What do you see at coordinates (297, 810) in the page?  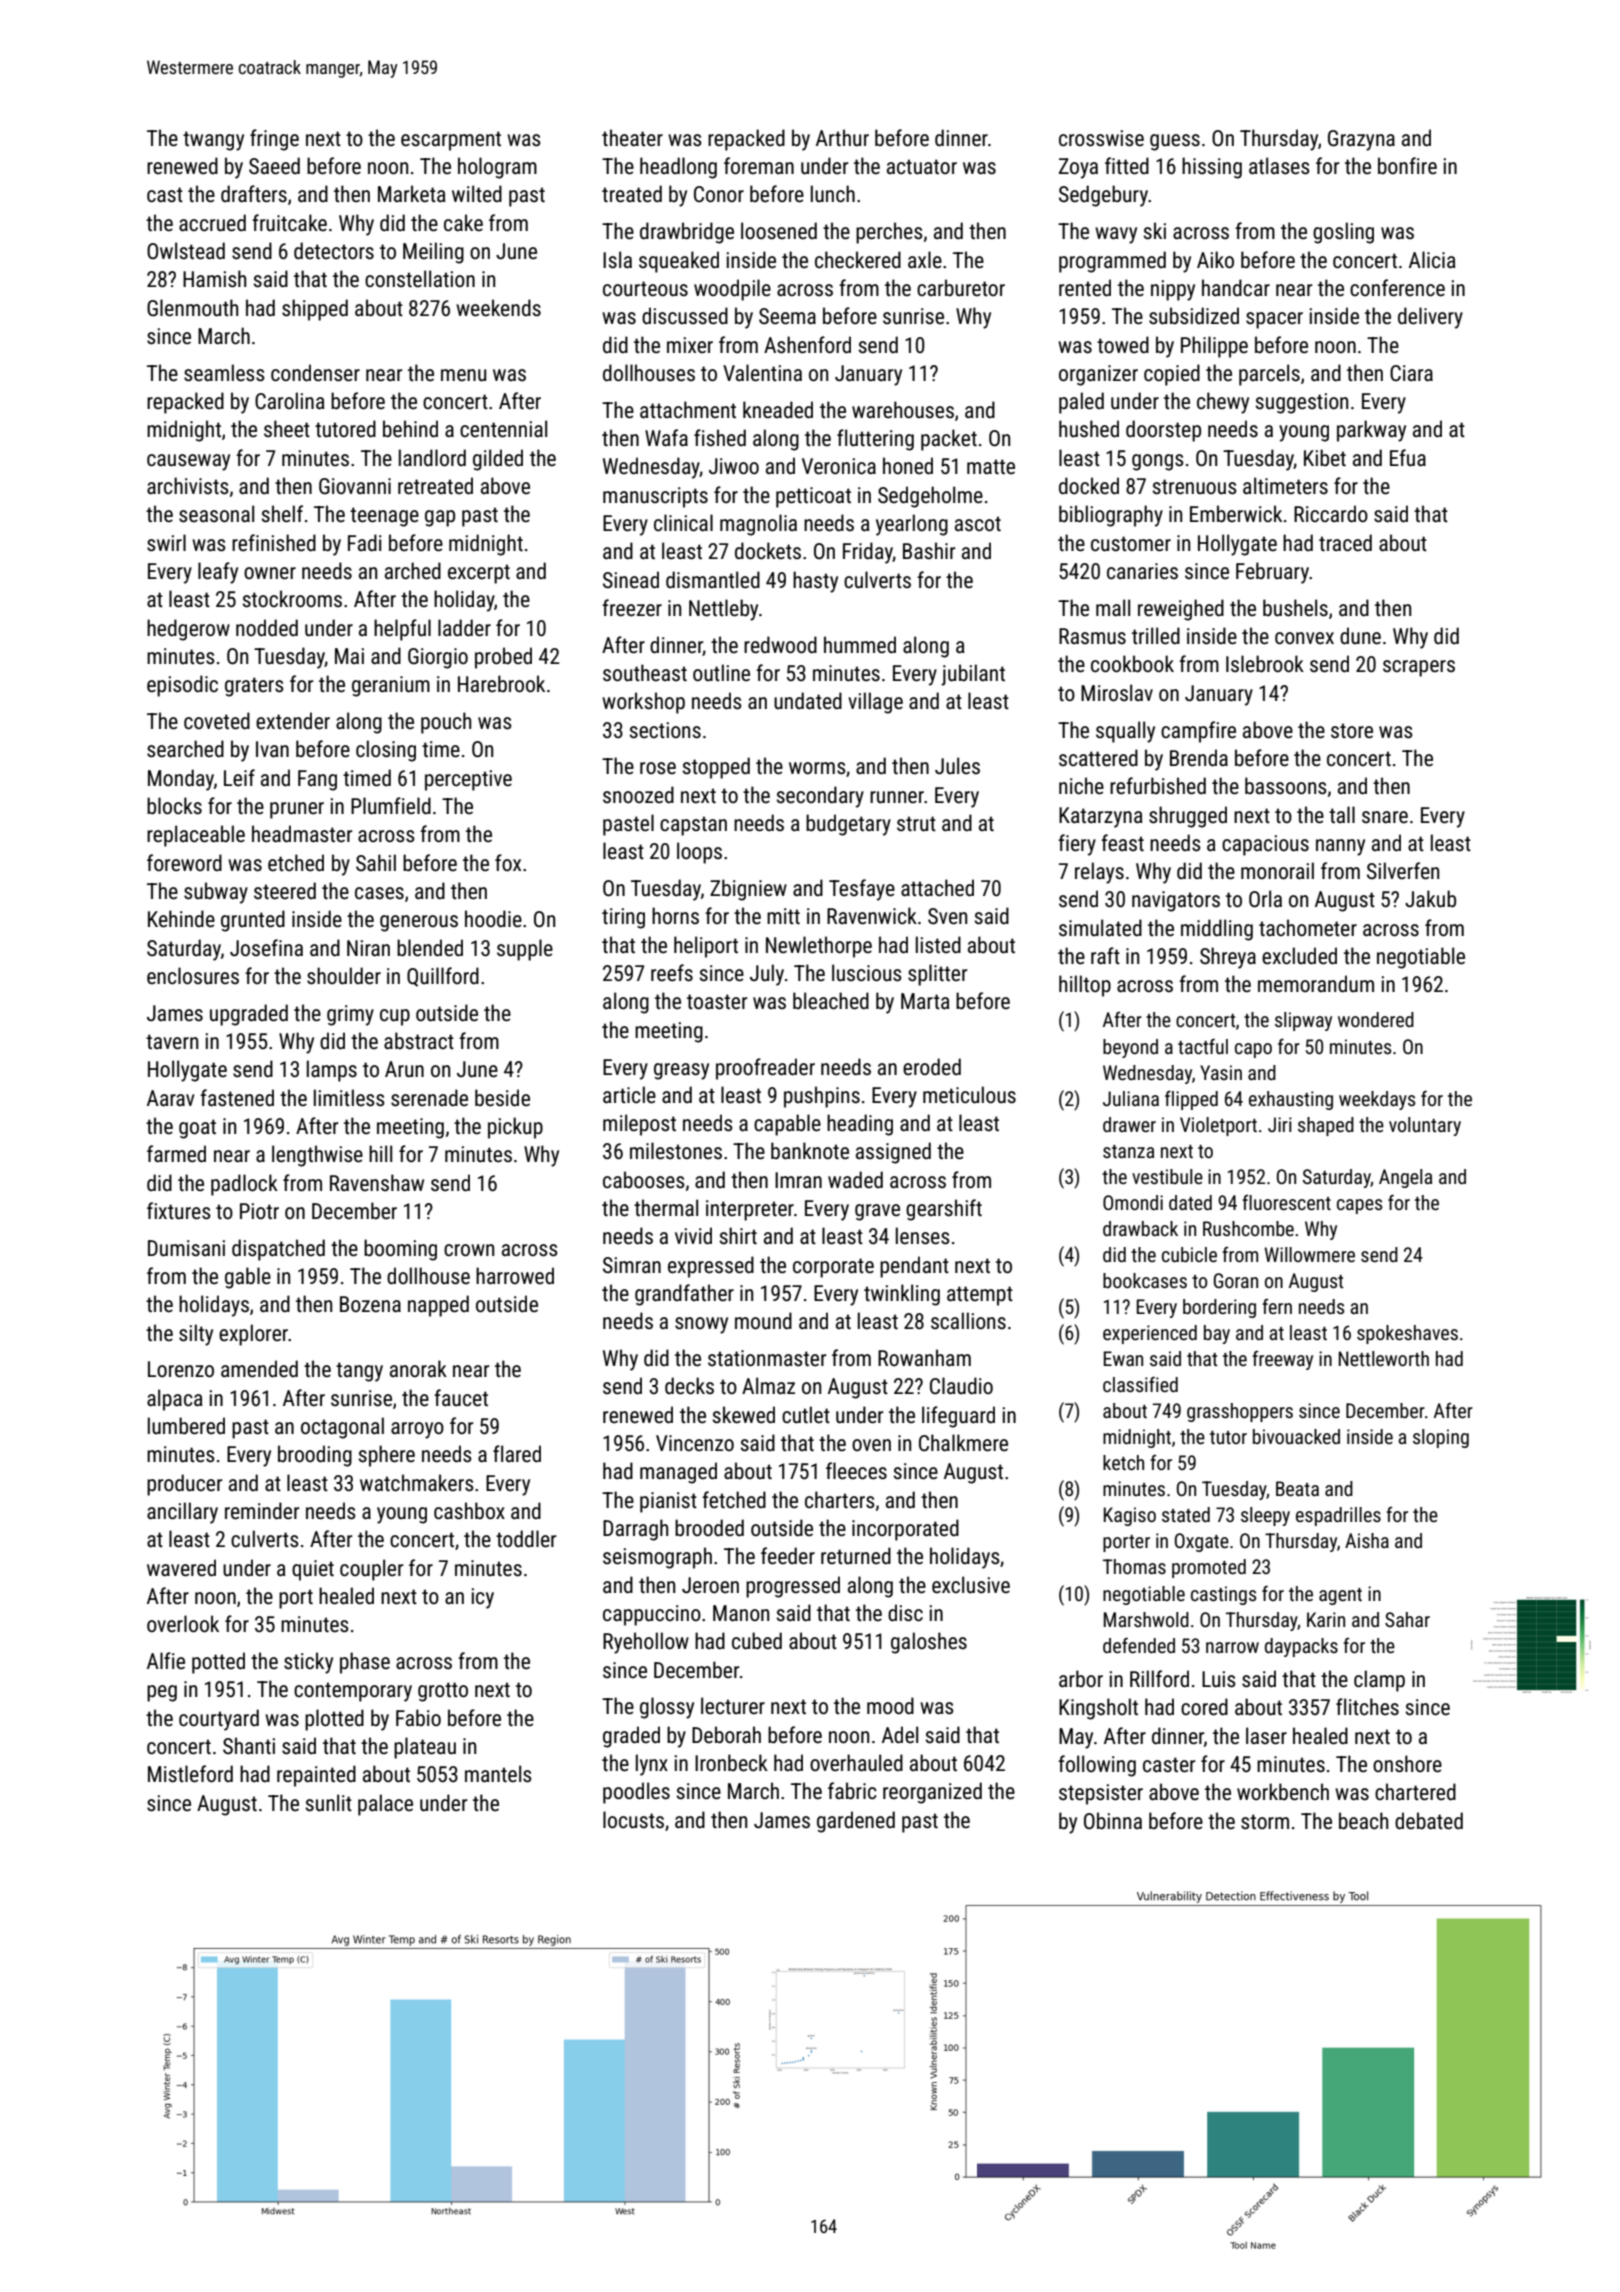 I see `pruner` at bounding box center [297, 810].
